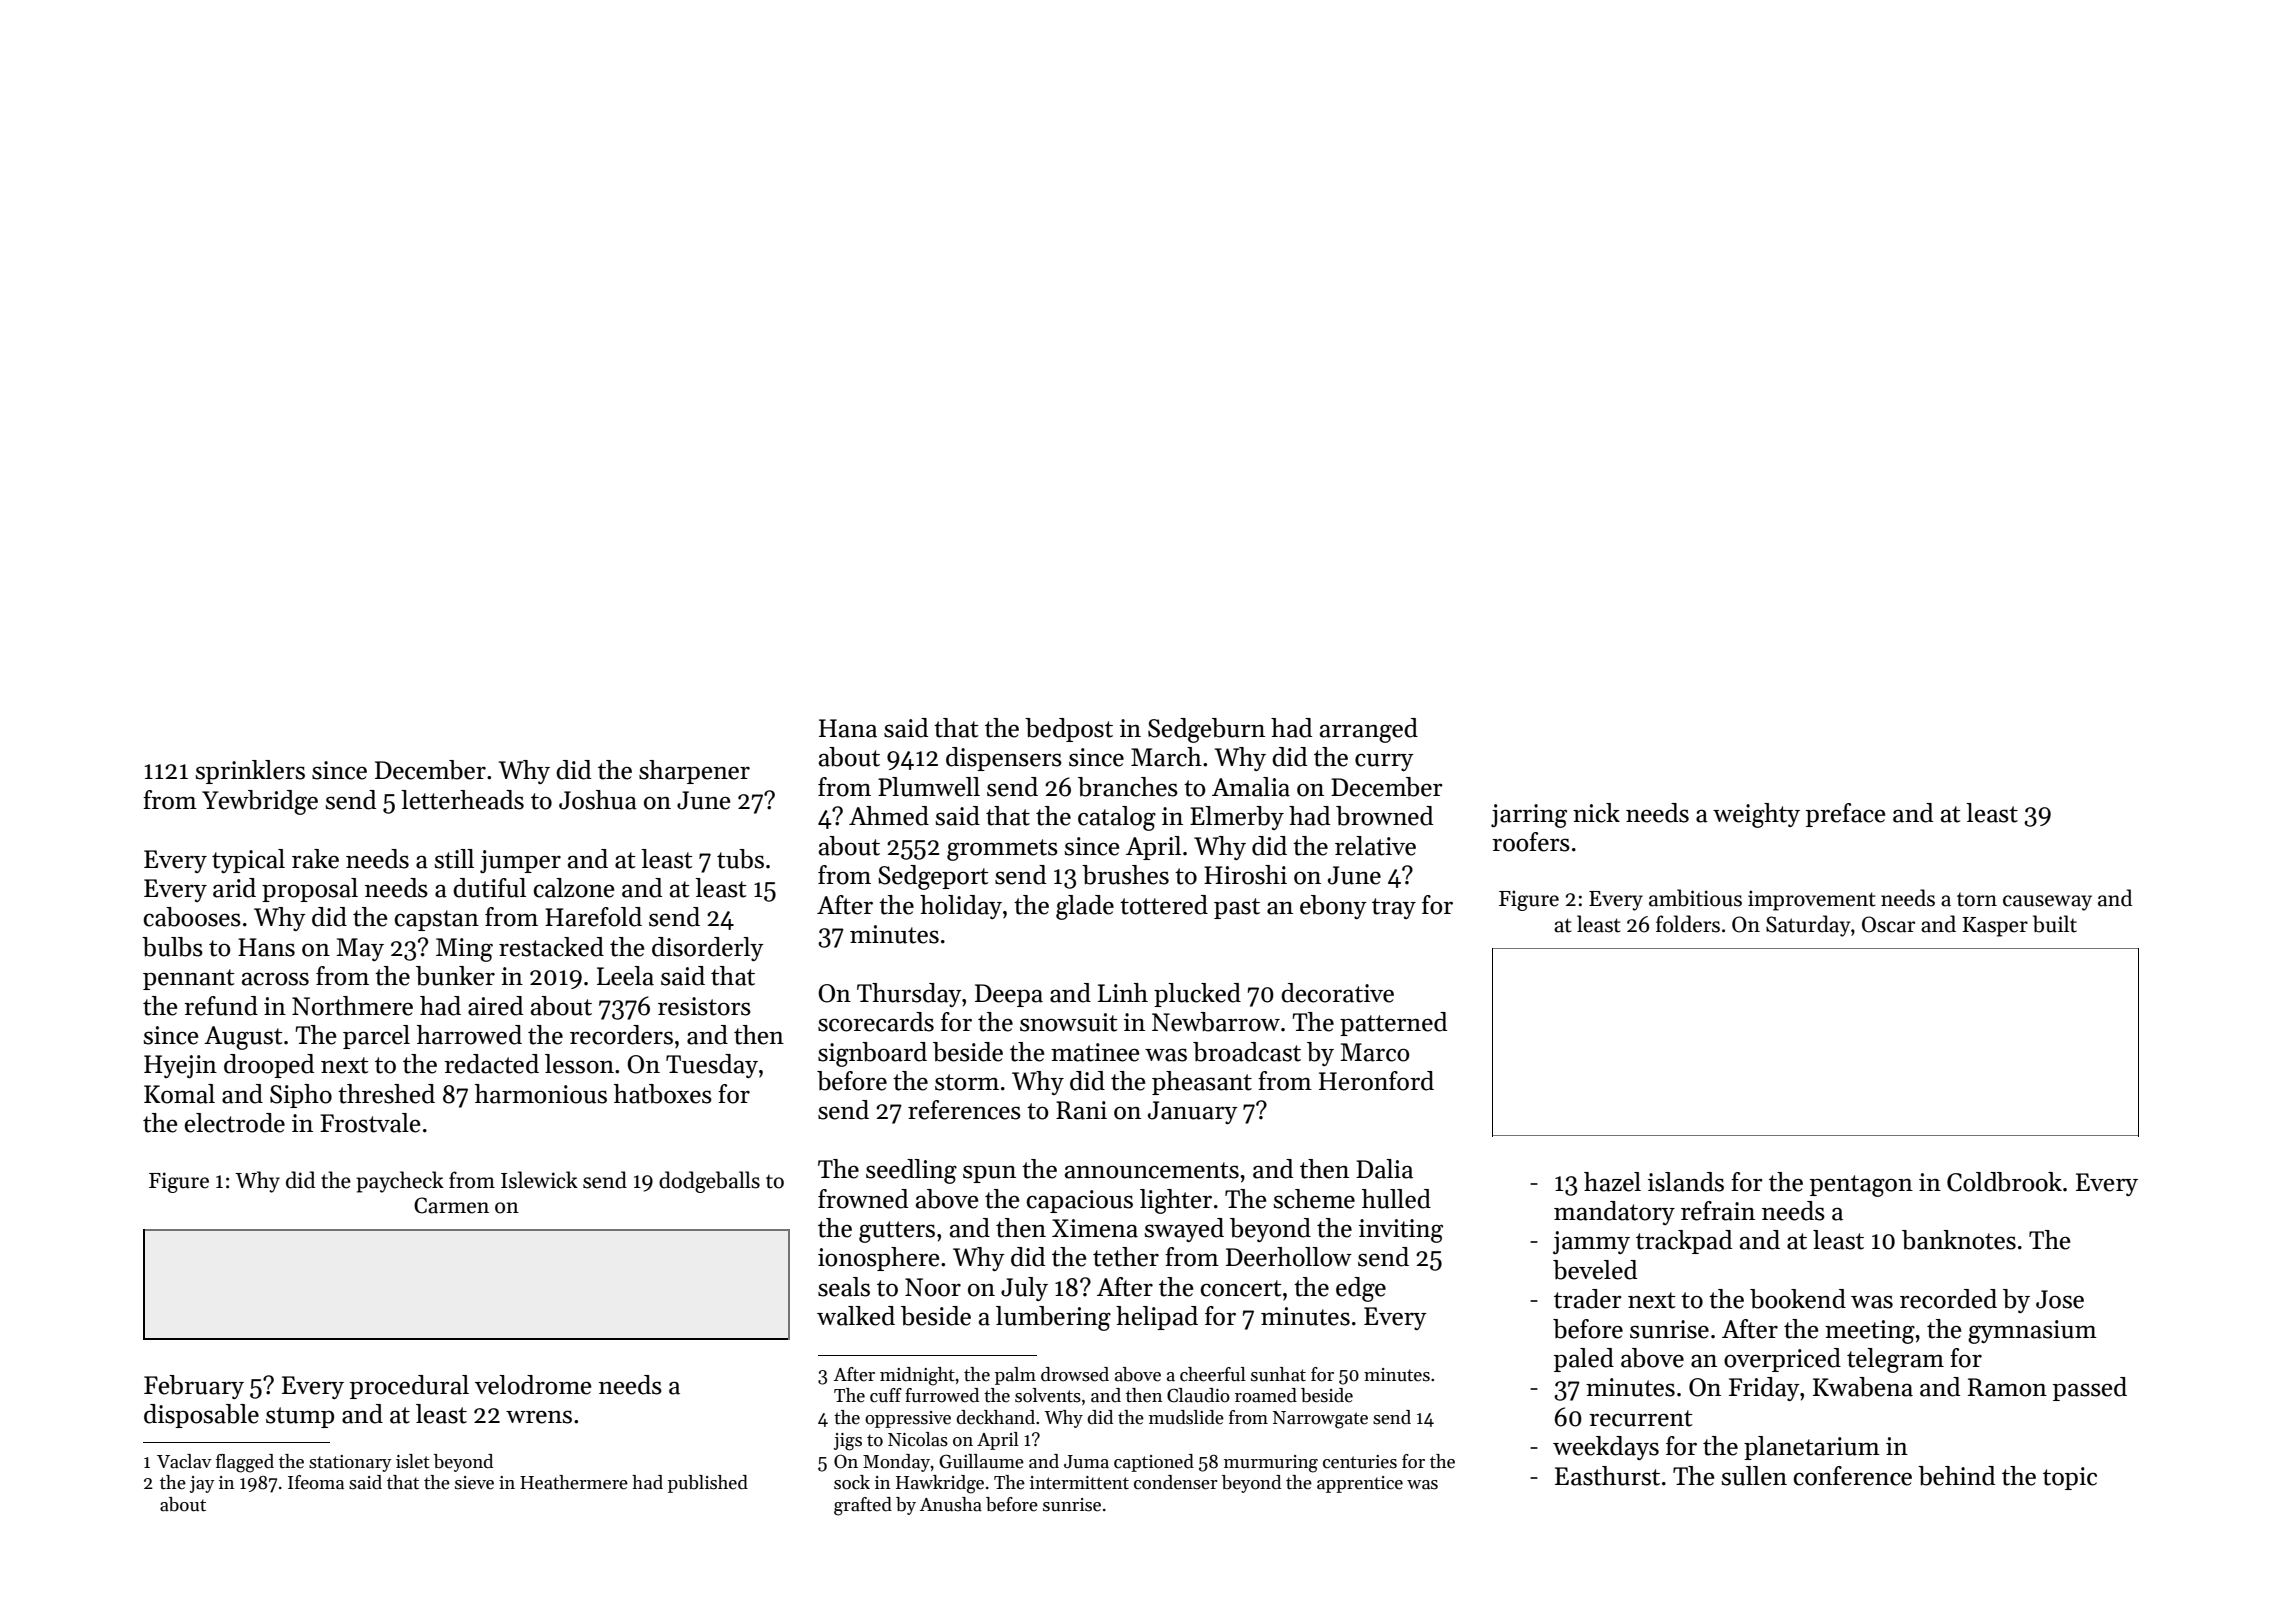 This screenshot has width=2282, height=1614. Describe the element at coordinates (2004, 1182) in the screenshot. I see `Coldbrook` at that location.
